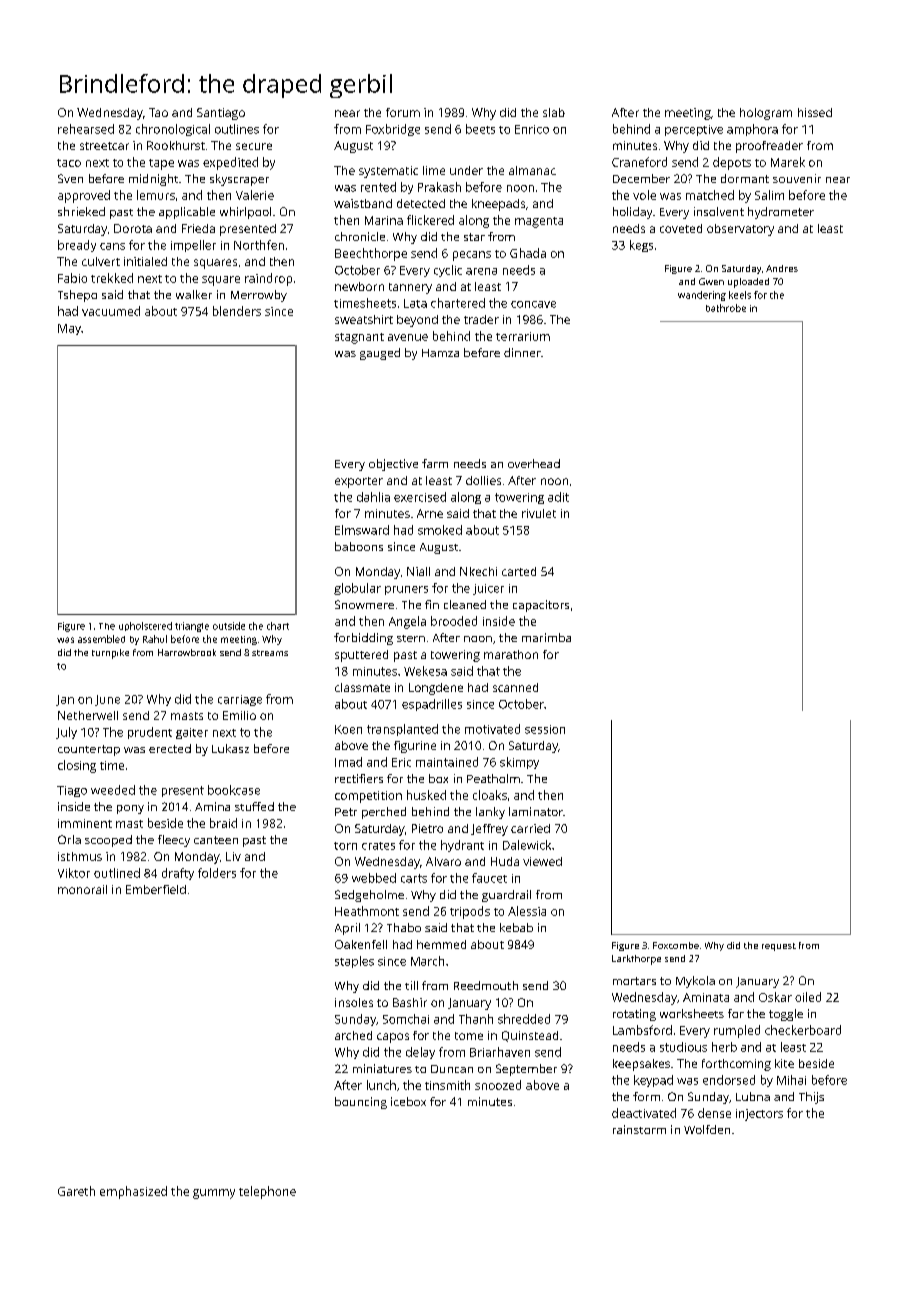 Image resolution: width=908 pixels, height=1316 pixels. What do you see at coordinates (403, 112) in the document?
I see `forum` at bounding box center [403, 112].
